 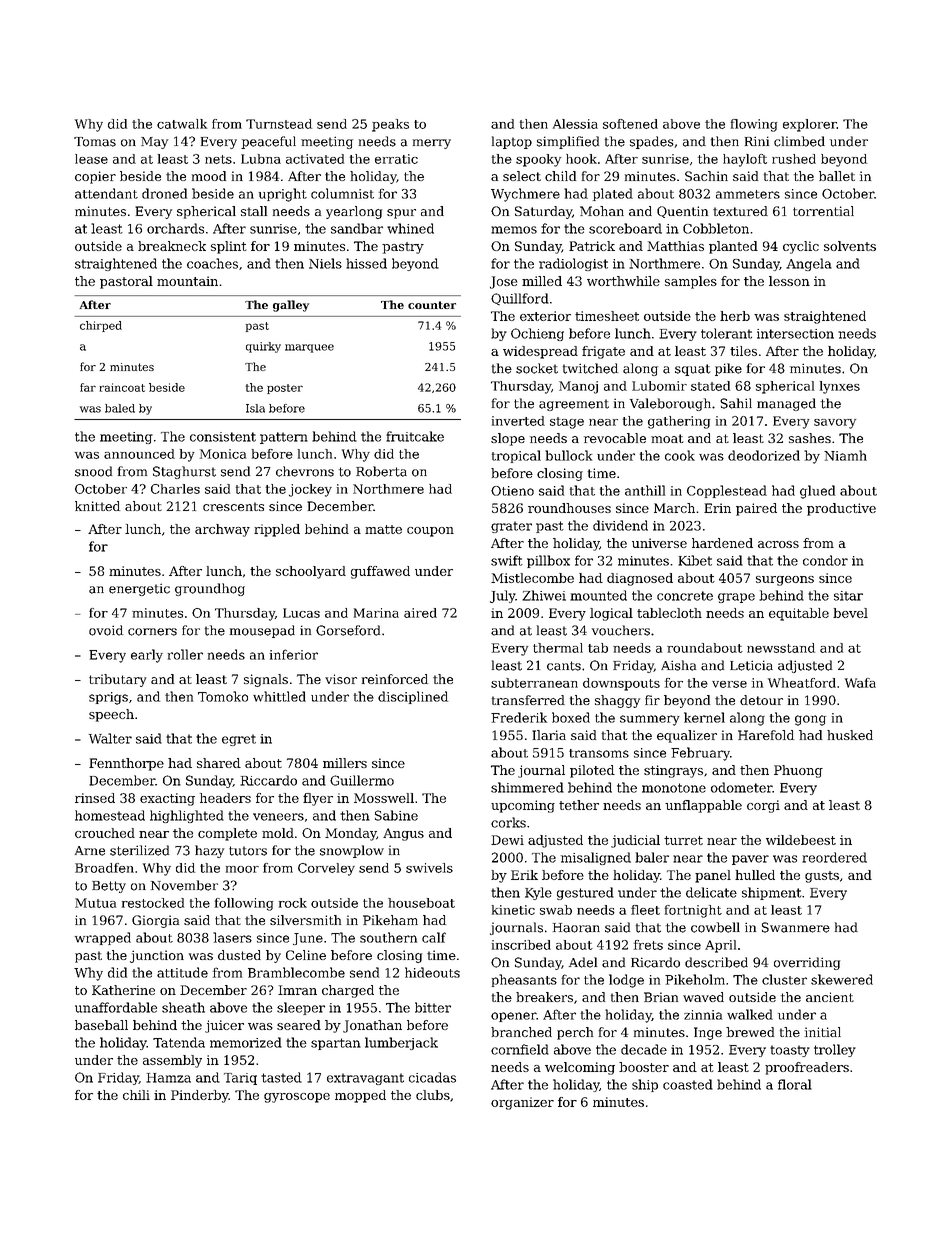 I want to click on Jonathan, so click(x=372, y=1026).
